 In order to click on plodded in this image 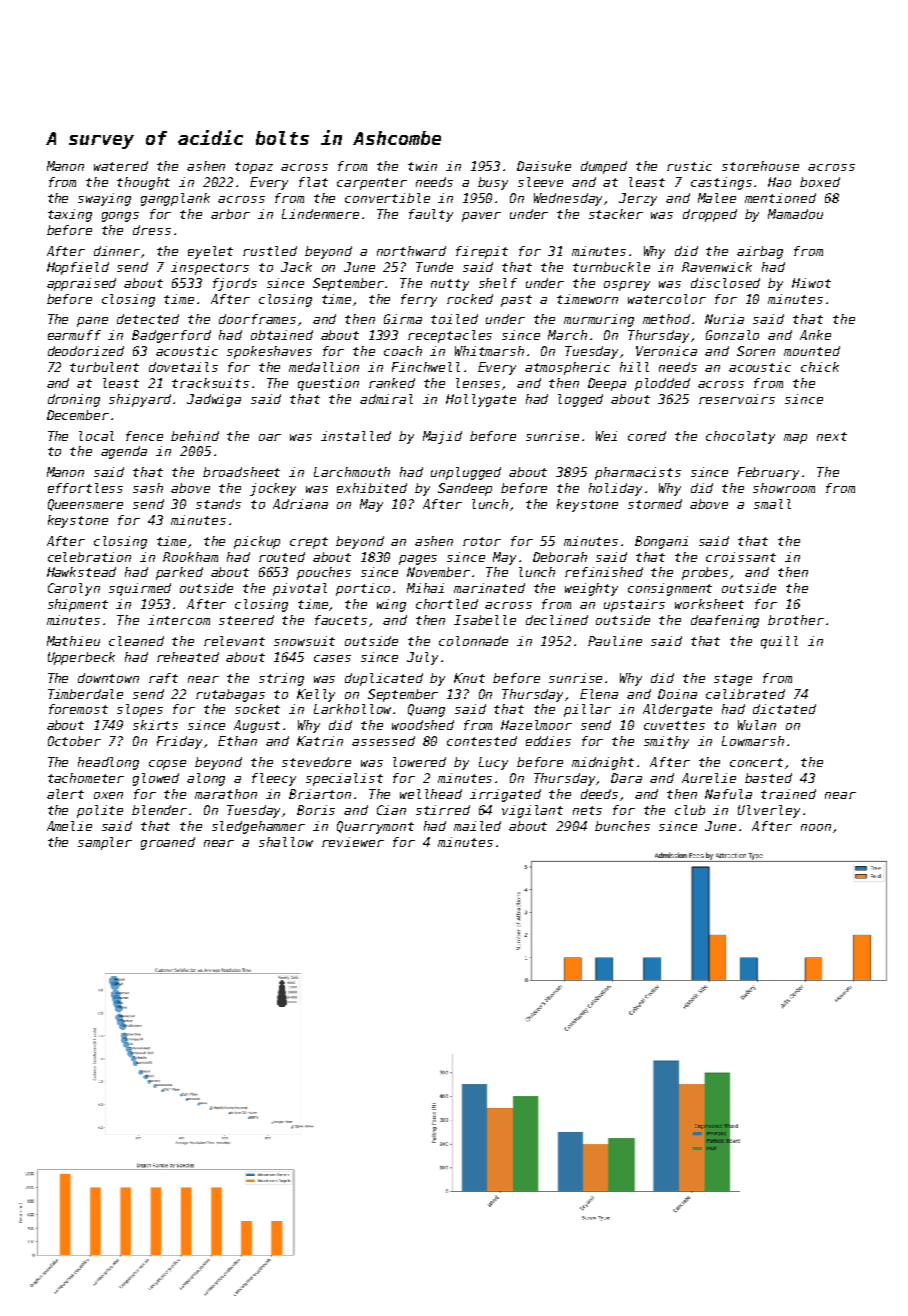, I will do `click(662, 384)`.
